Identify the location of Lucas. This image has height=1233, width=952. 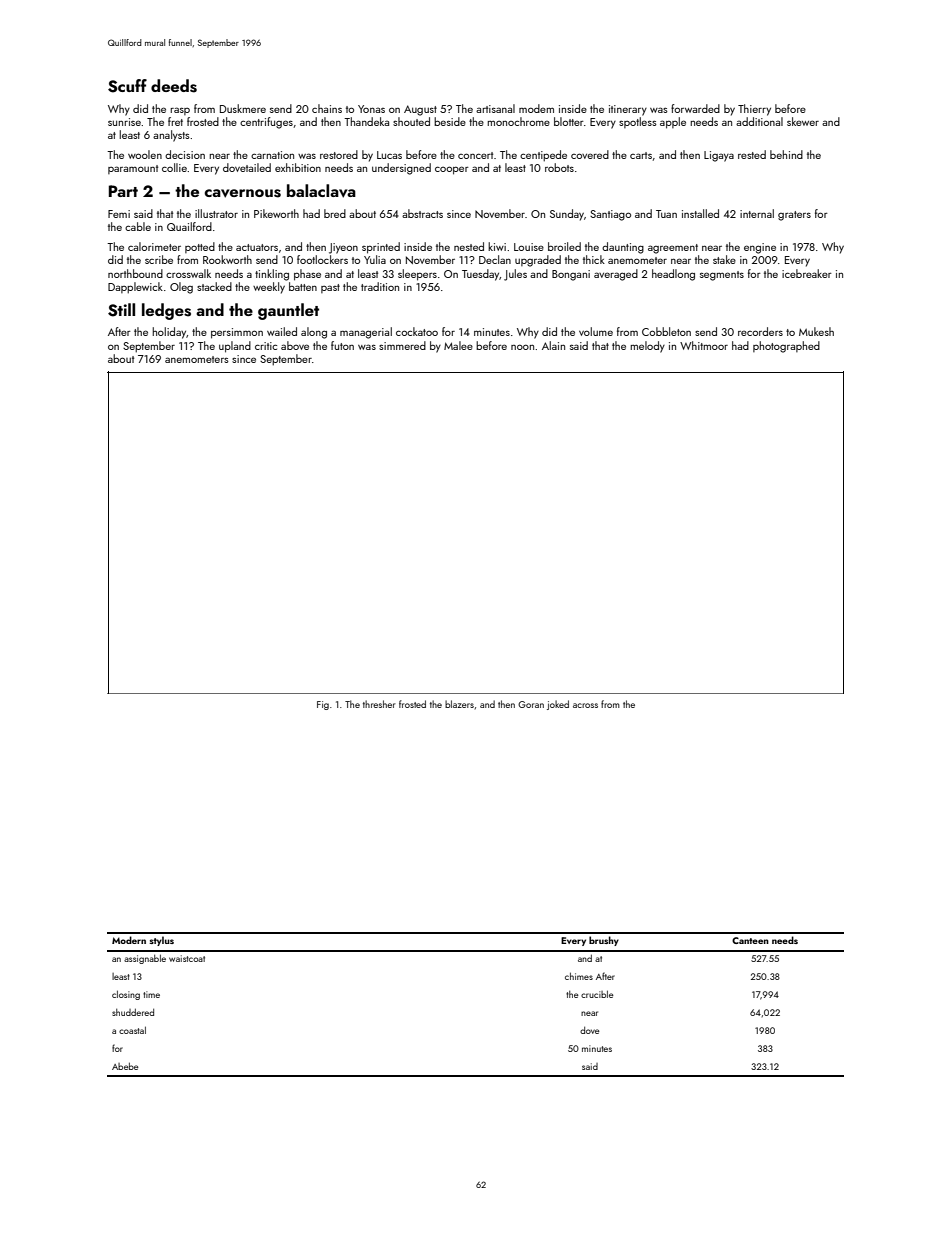
(389, 155).
